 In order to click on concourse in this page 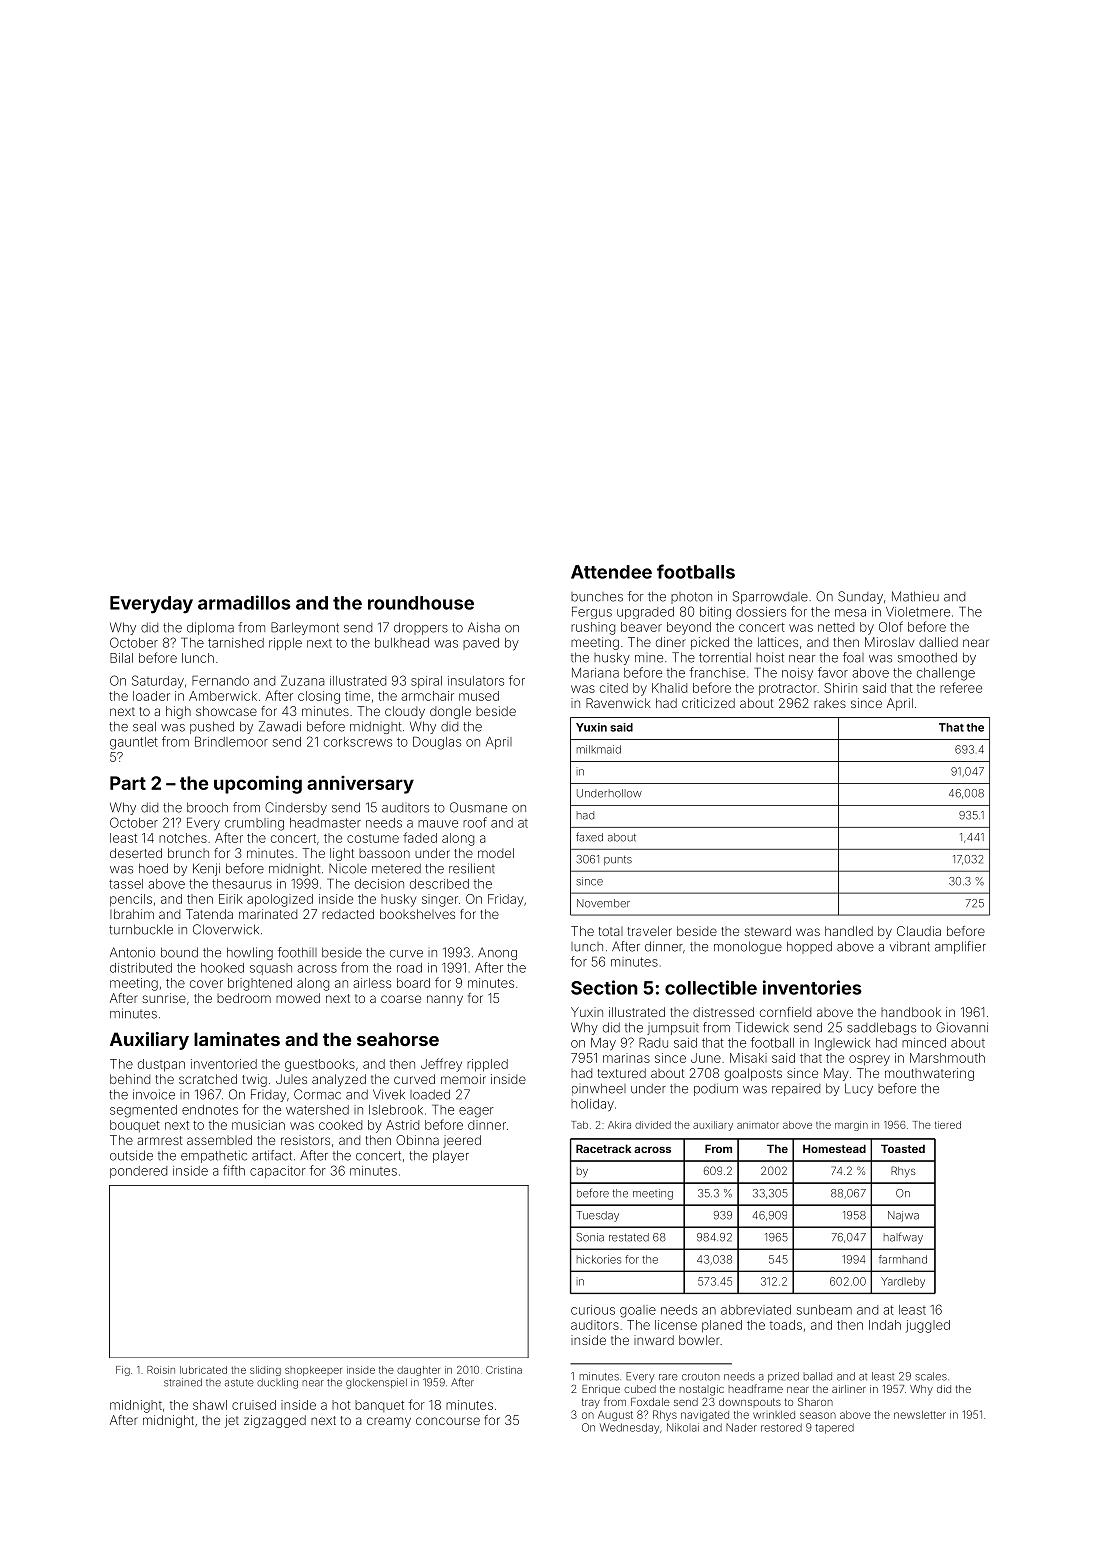, I will do `click(448, 1421)`.
